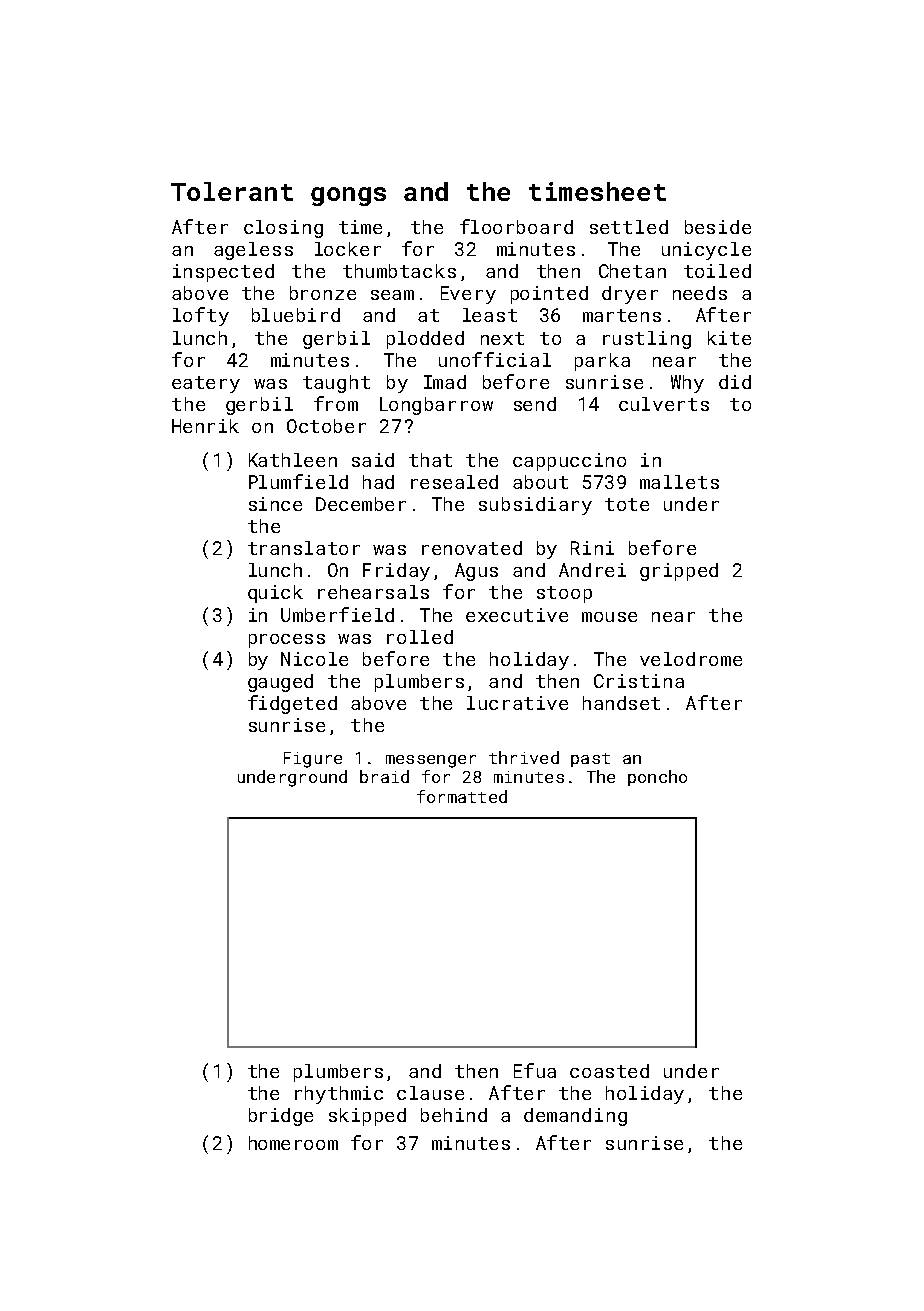  What do you see at coordinates (392, 295) in the page?
I see `seam` at bounding box center [392, 295].
